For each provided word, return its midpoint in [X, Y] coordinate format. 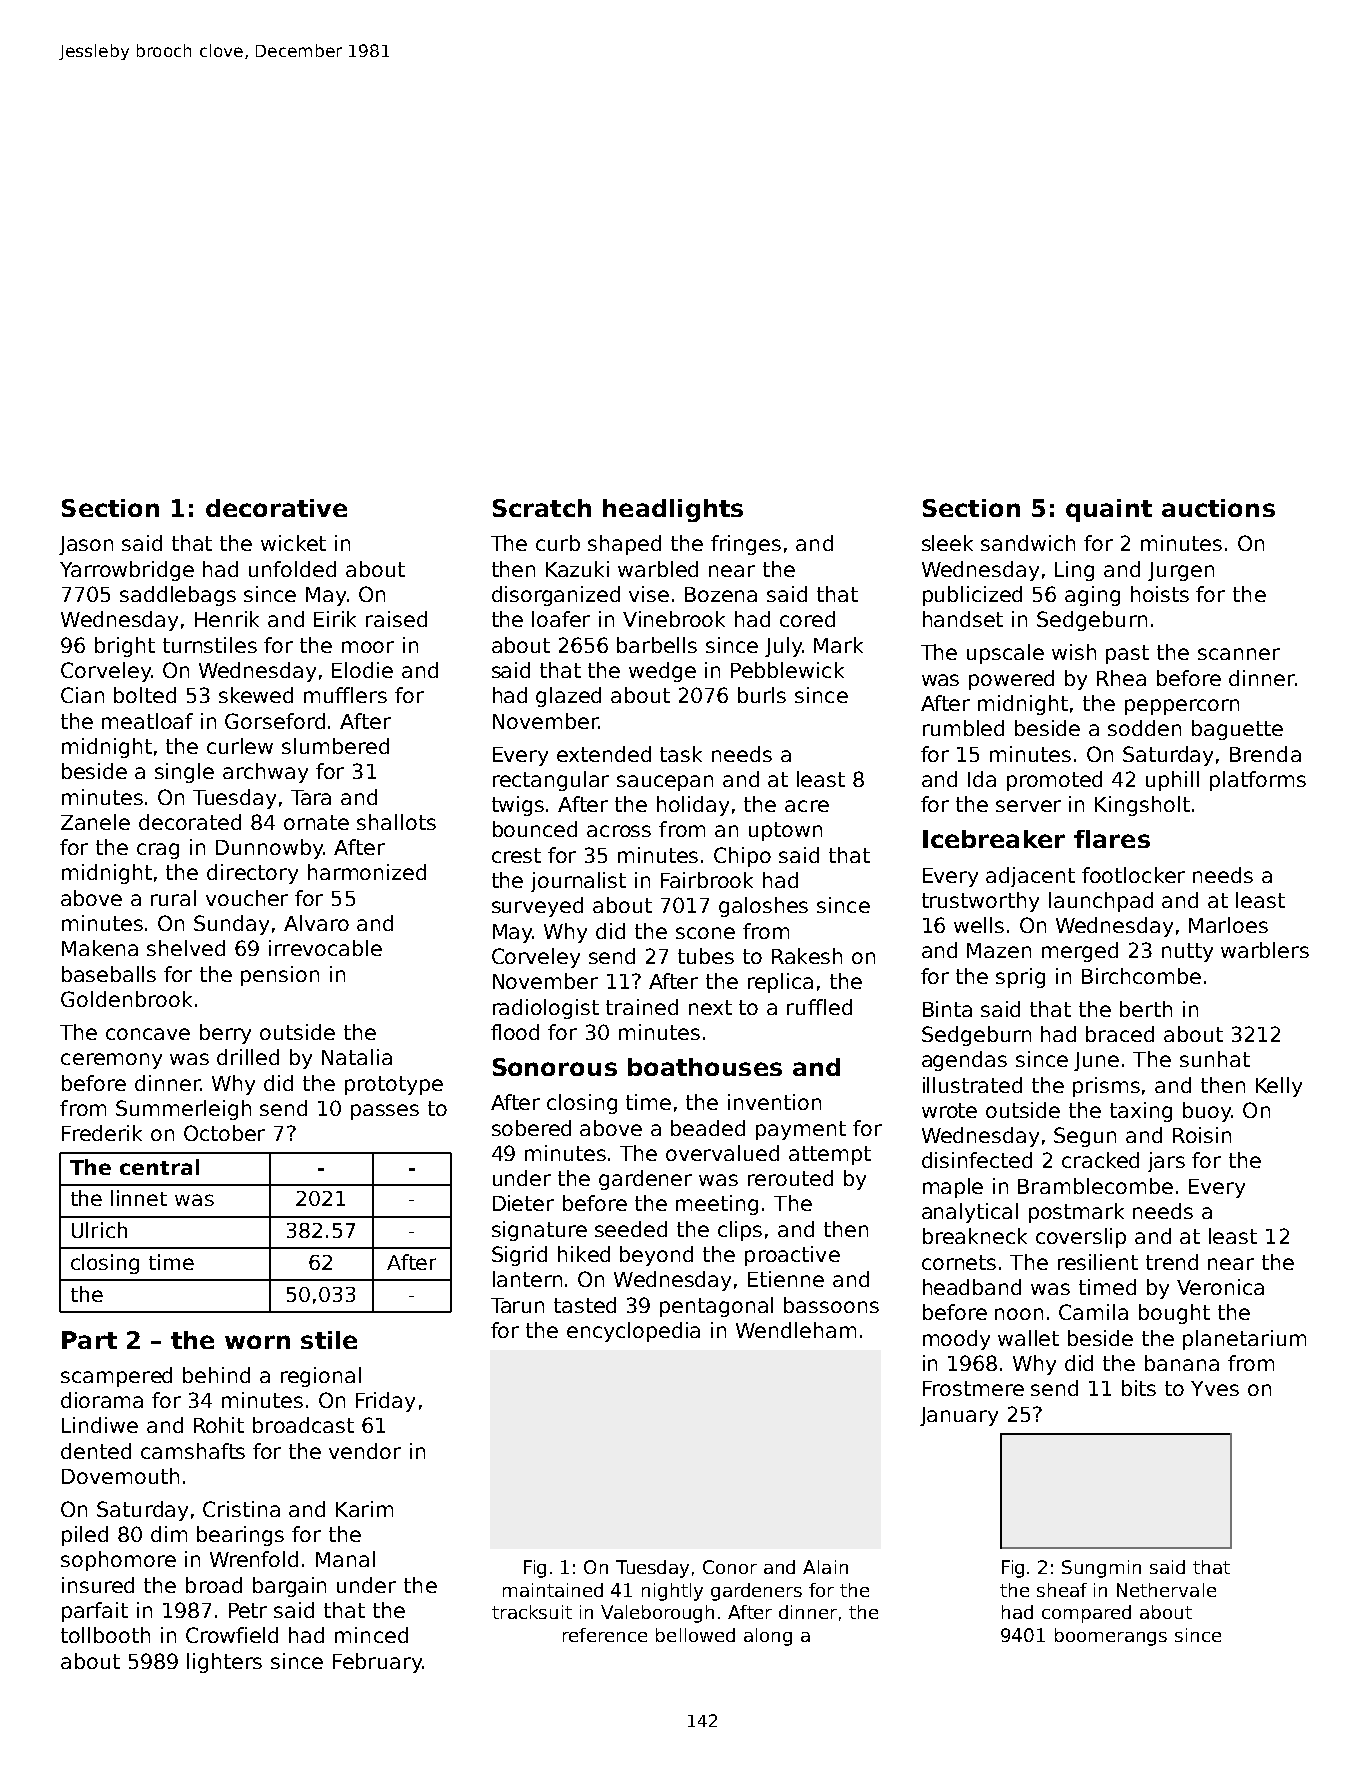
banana [1182, 1363]
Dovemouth [120, 1476]
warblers [1265, 950]
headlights [673, 510]
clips [740, 1231]
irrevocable [325, 948]
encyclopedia [633, 1332]
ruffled [819, 1007]
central [159, 1167]
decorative [276, 508]
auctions [1218, 508]
